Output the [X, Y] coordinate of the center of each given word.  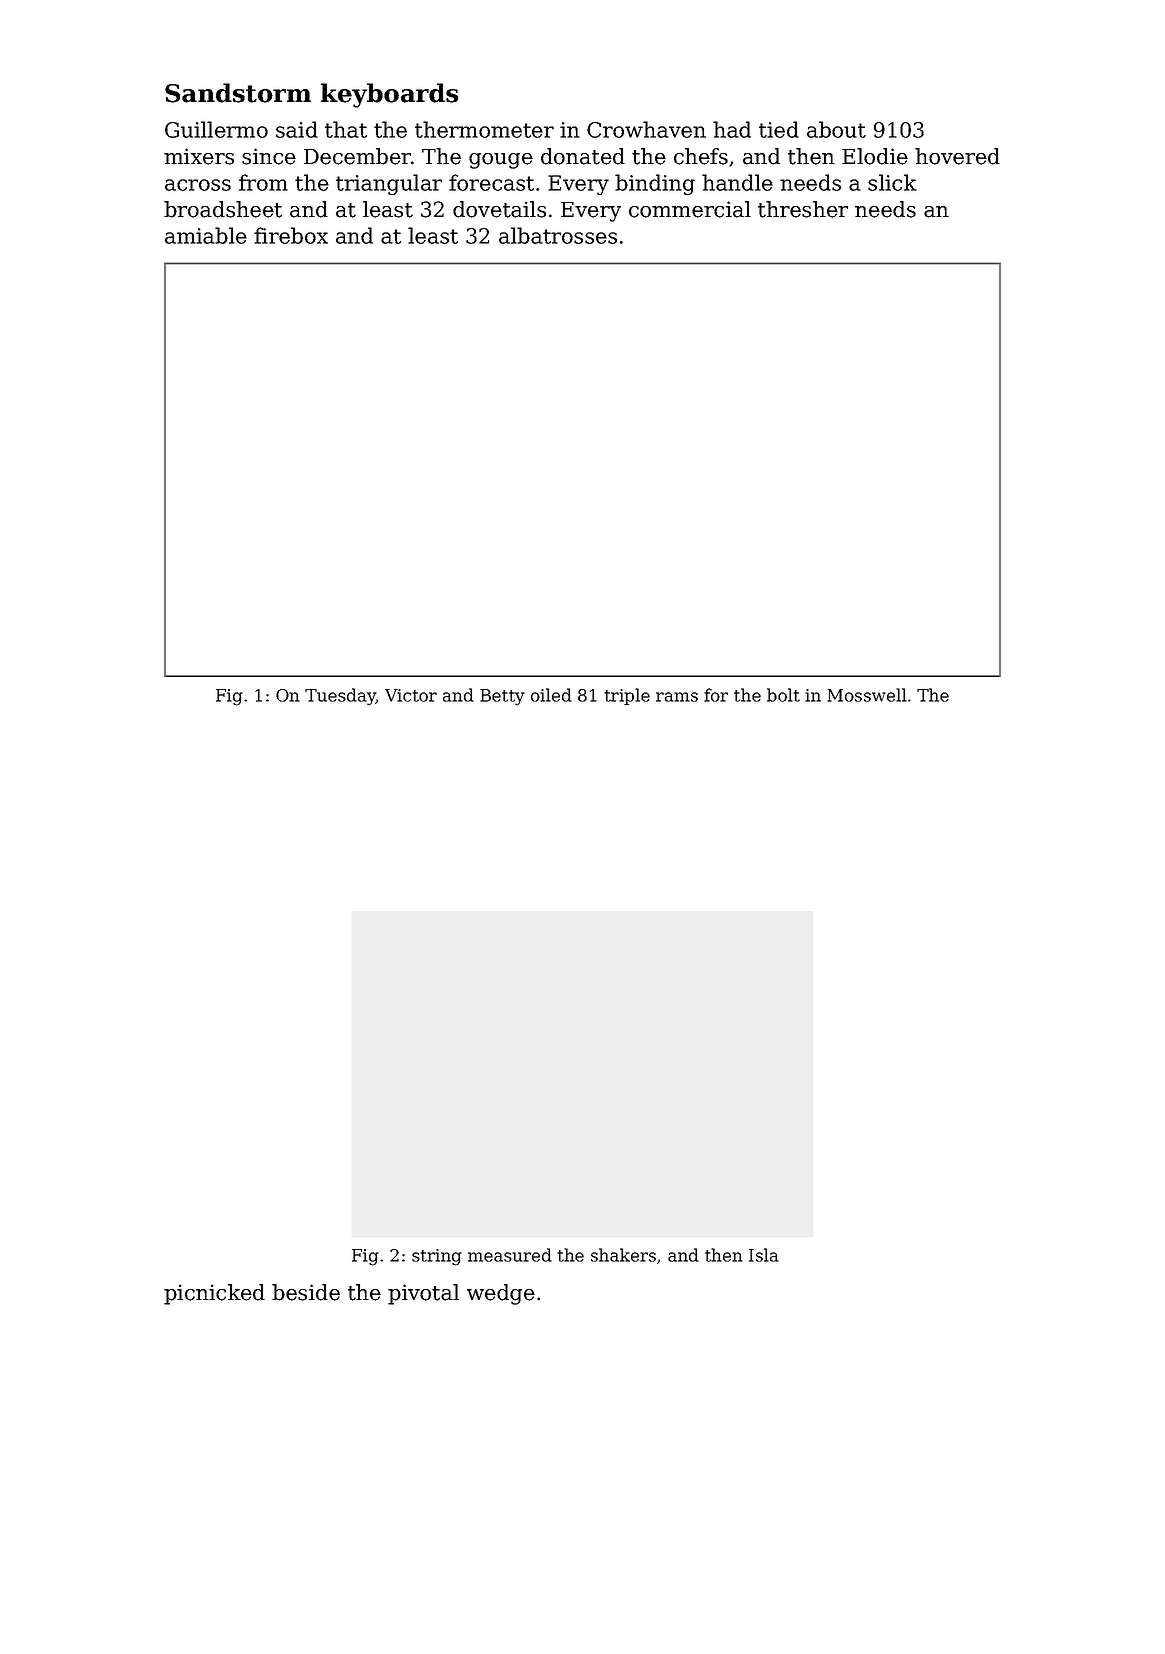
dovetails [499, 209]
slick [892, 182]
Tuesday [340, 697]
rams [677, 697]
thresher [803, 209]
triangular [389, 184]
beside [306, 1292]
